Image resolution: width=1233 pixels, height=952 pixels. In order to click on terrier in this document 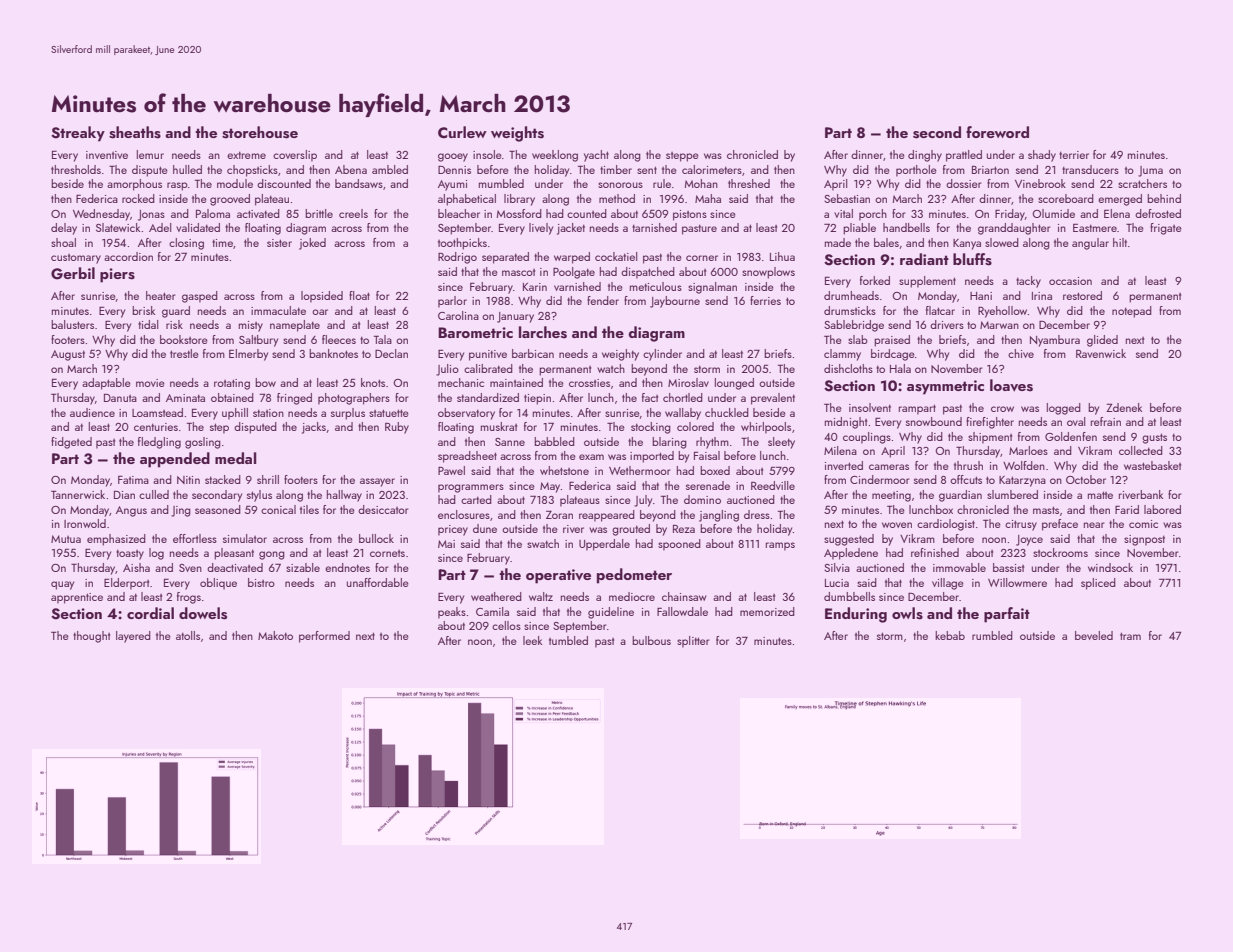, I will do `click(1074, 155)`.
